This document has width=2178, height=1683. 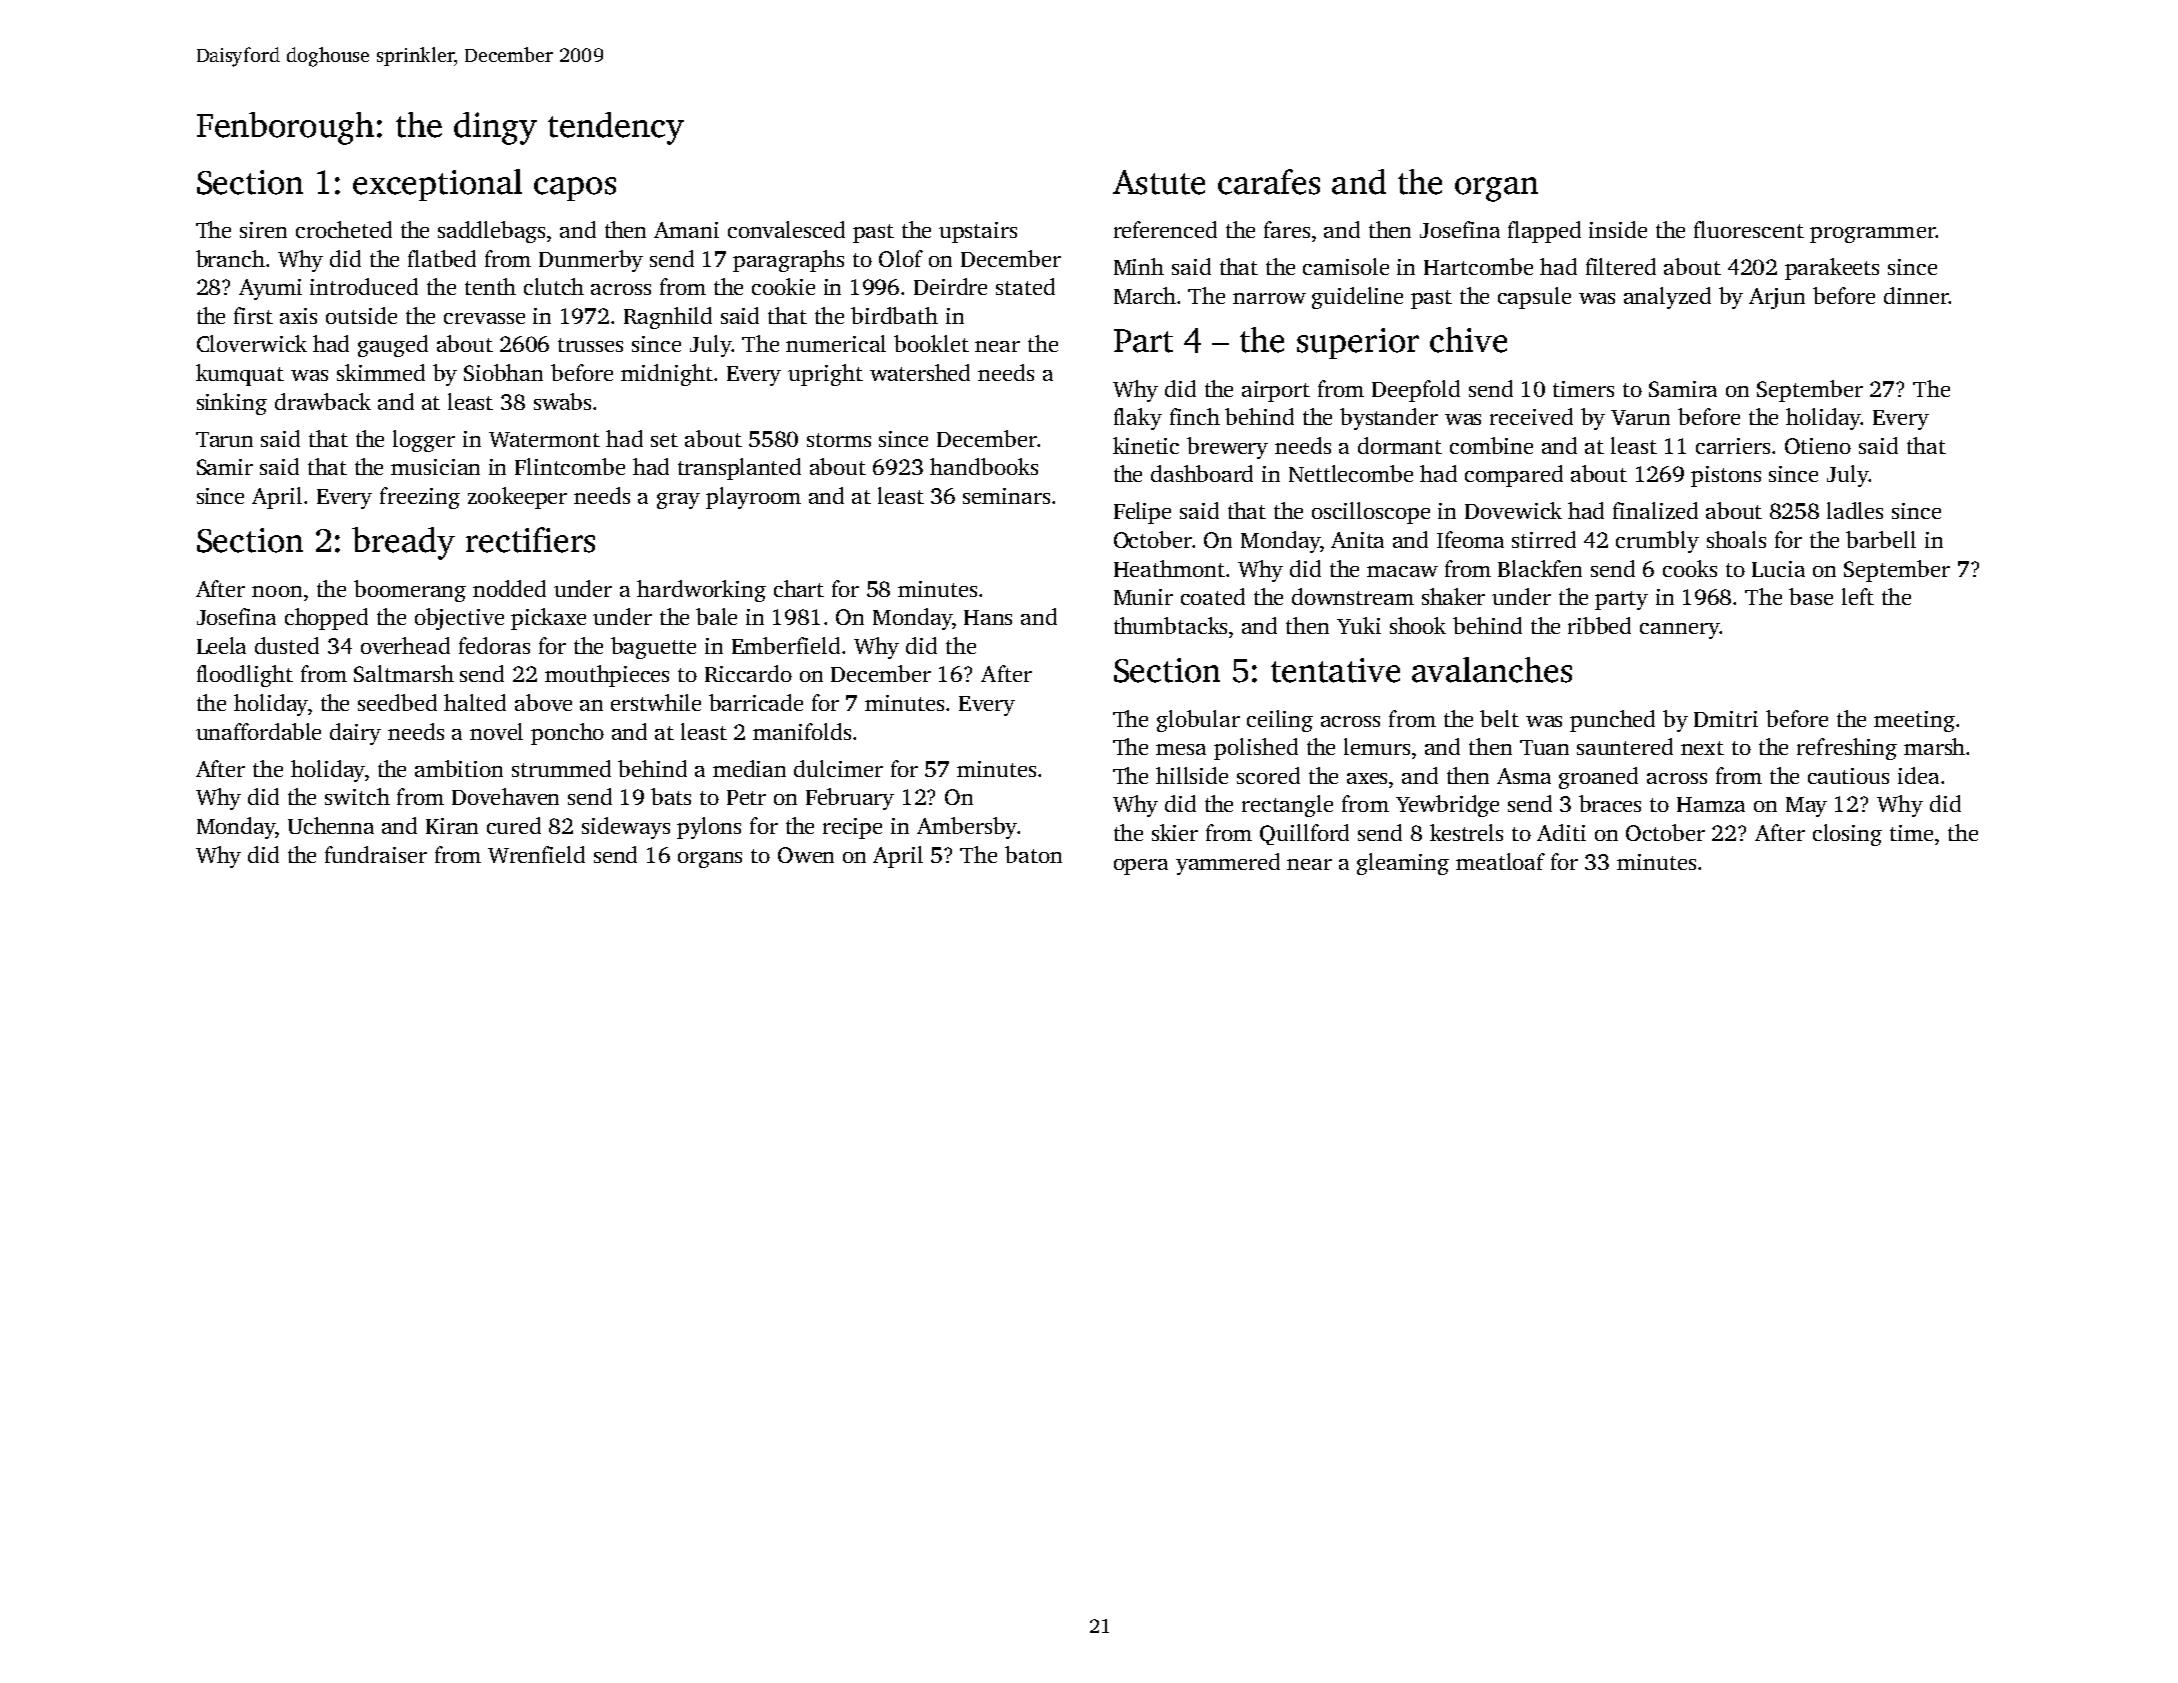 What do you see at coordinates (1847, 835) in the document?
I see `closing` at bounding box center [1847, 835].
